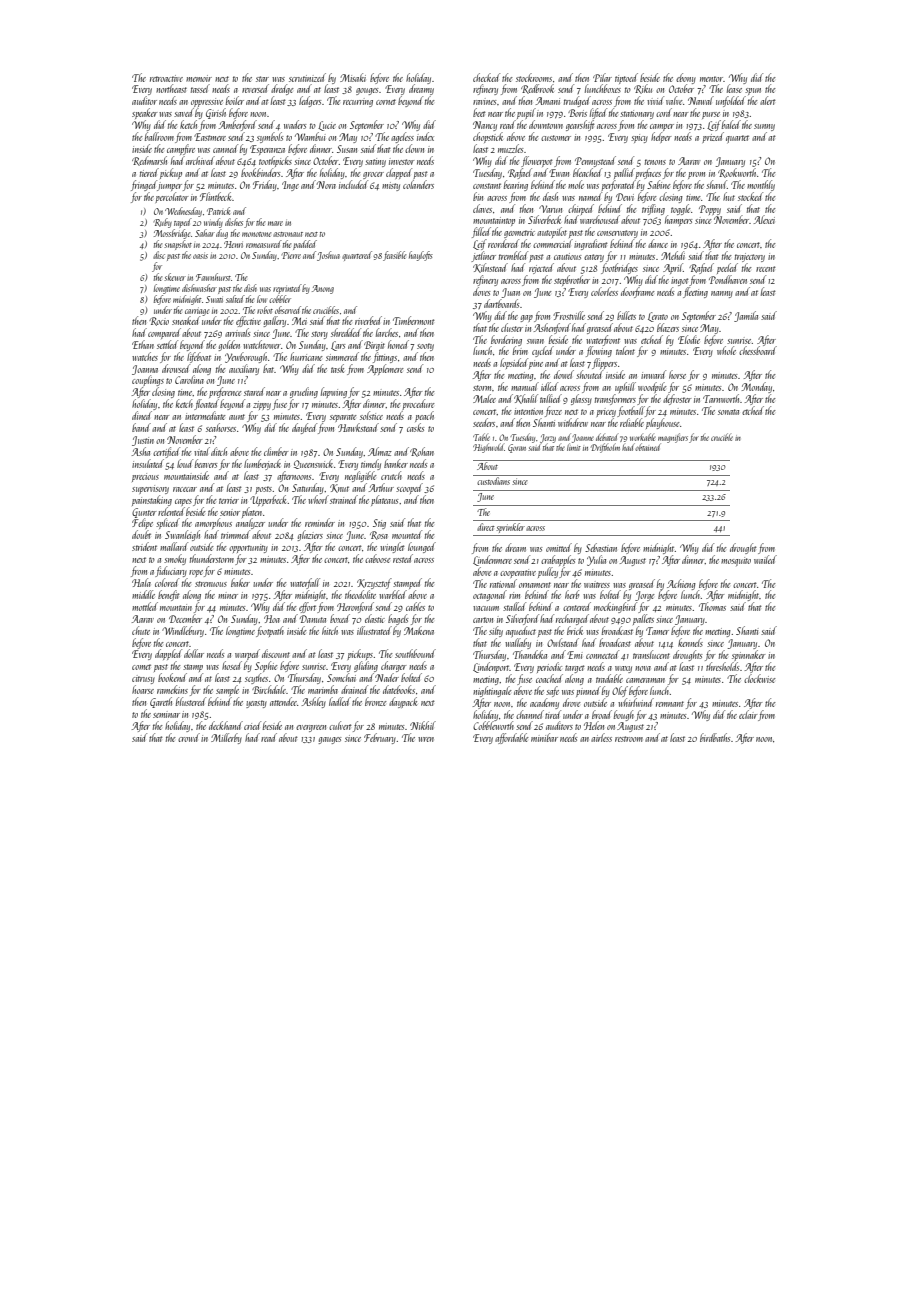  What do you see at coordinates (736, 561) in the screenshot?
I see `mosquito` at bounding box center [736, 561].
